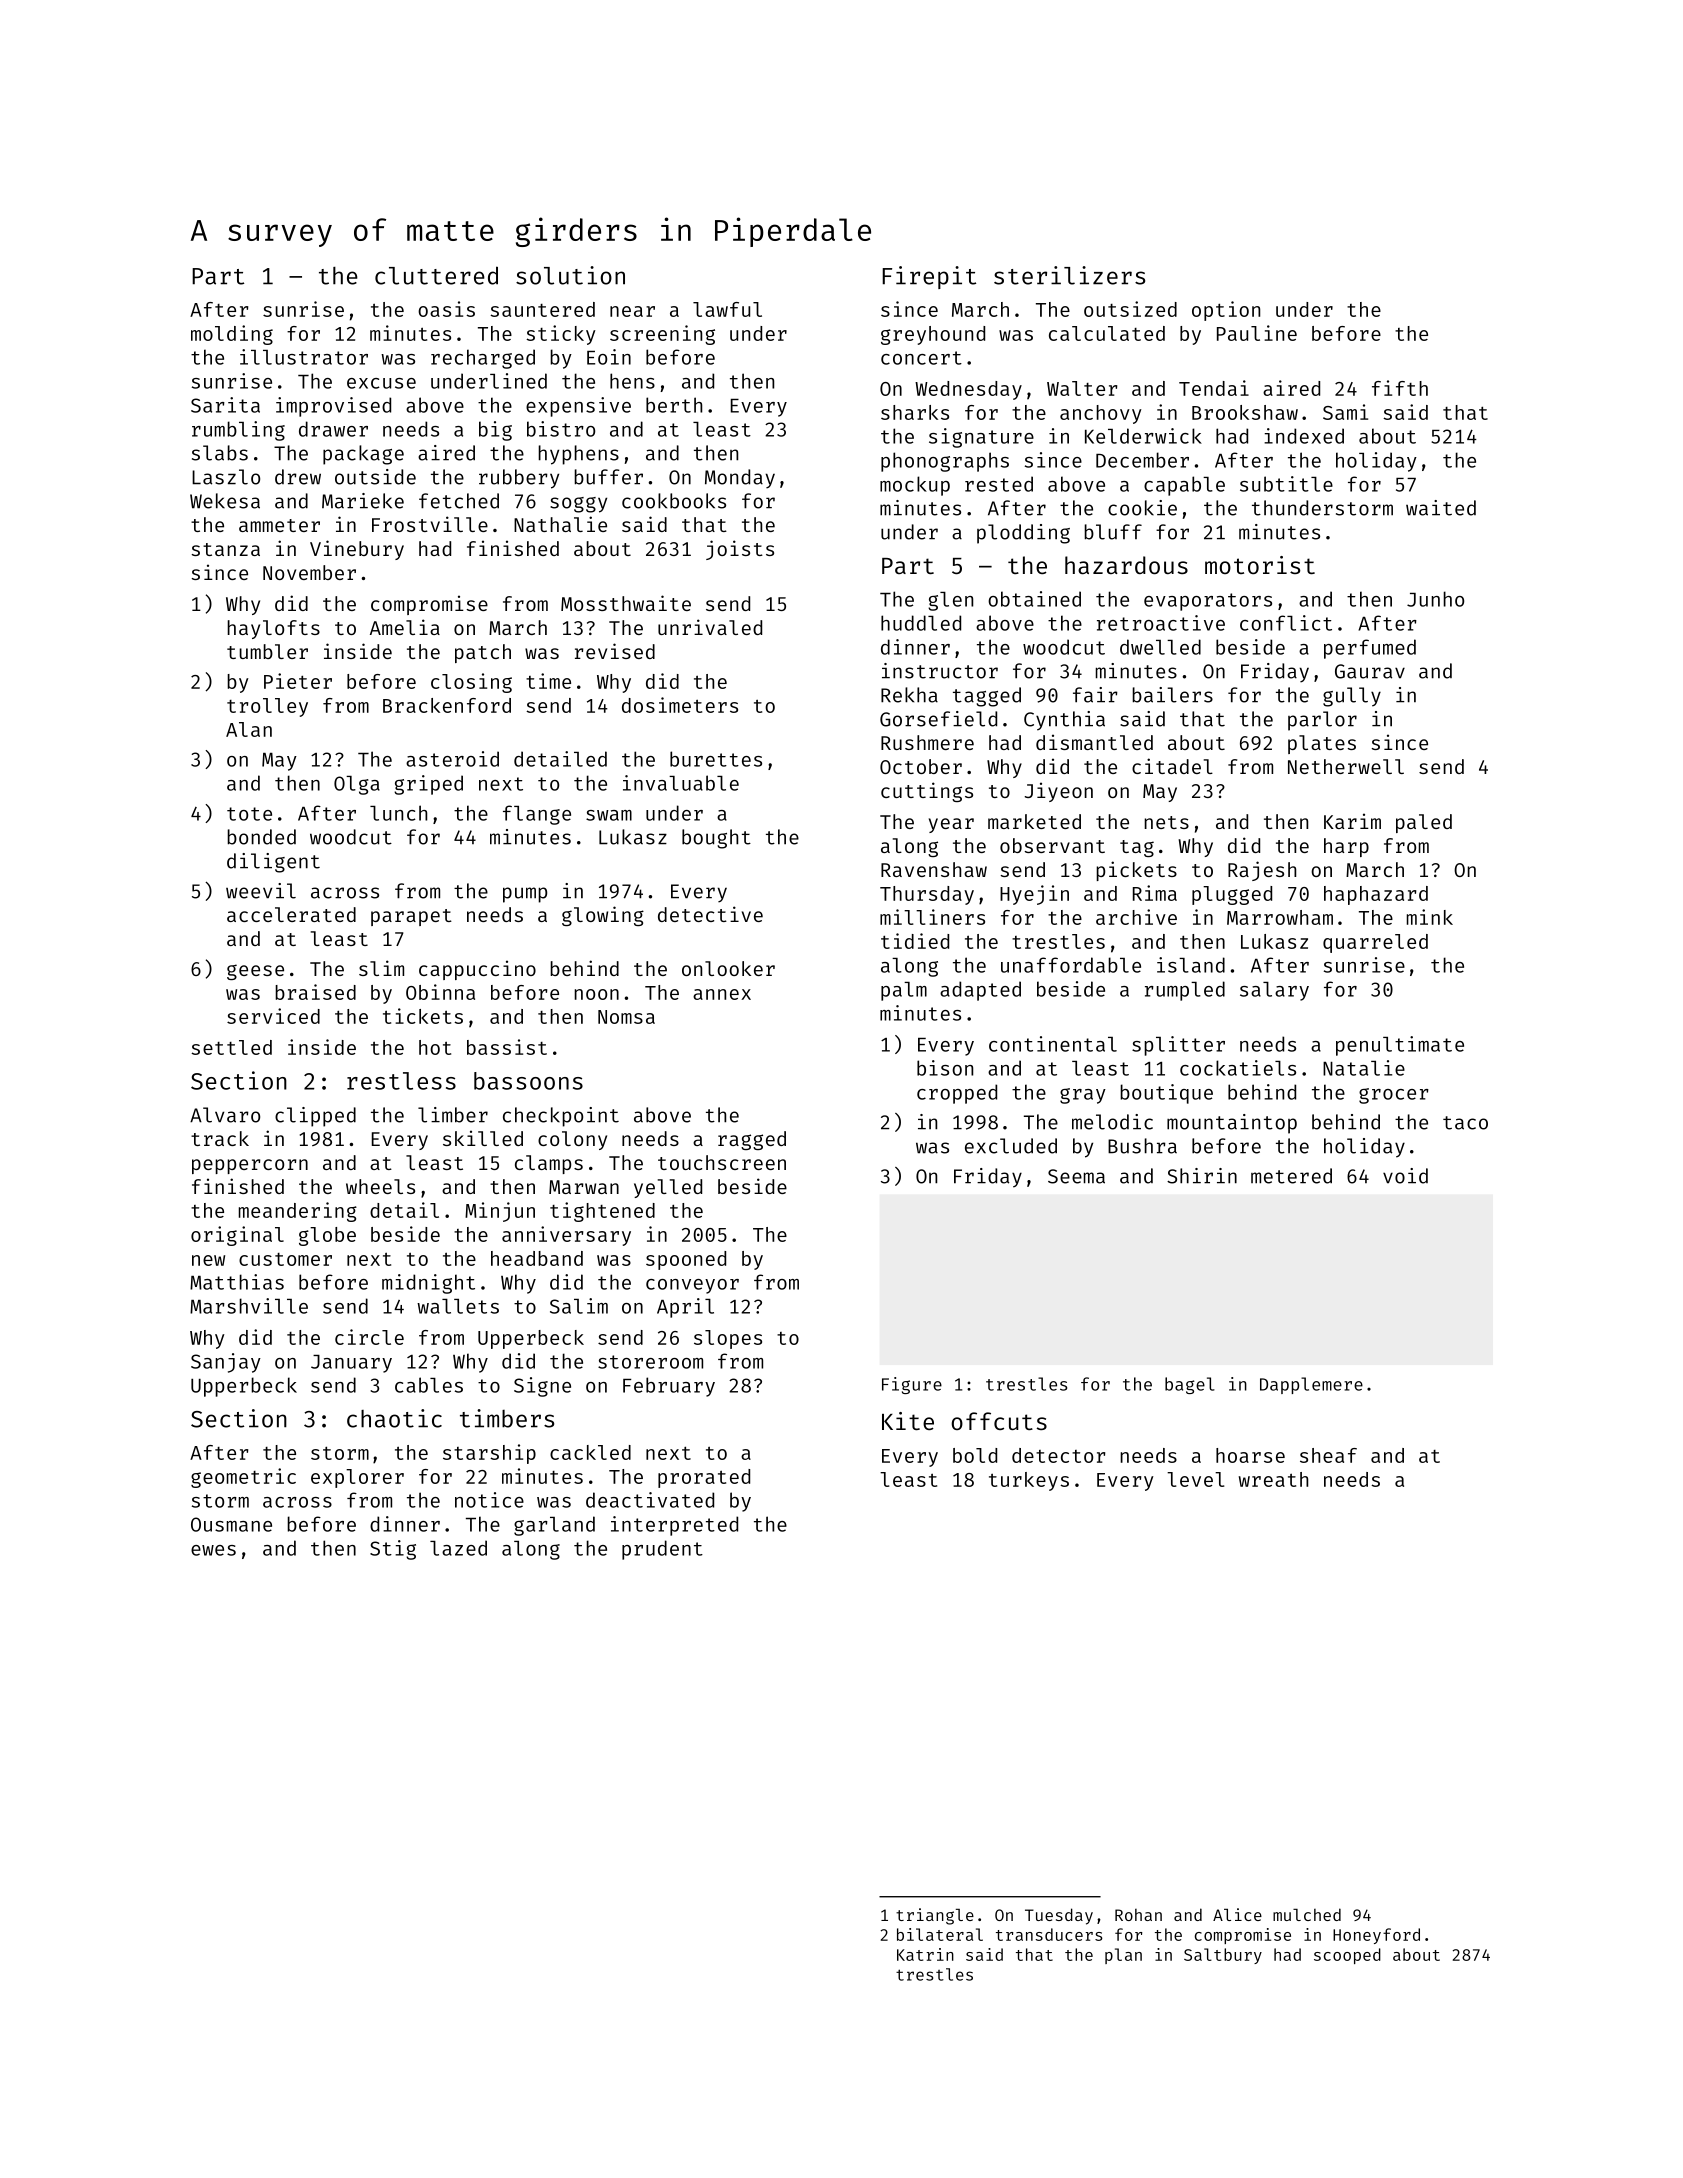  Describe the element at coordinates (249, 814) in the screenshot. I see `tote` at that location.
